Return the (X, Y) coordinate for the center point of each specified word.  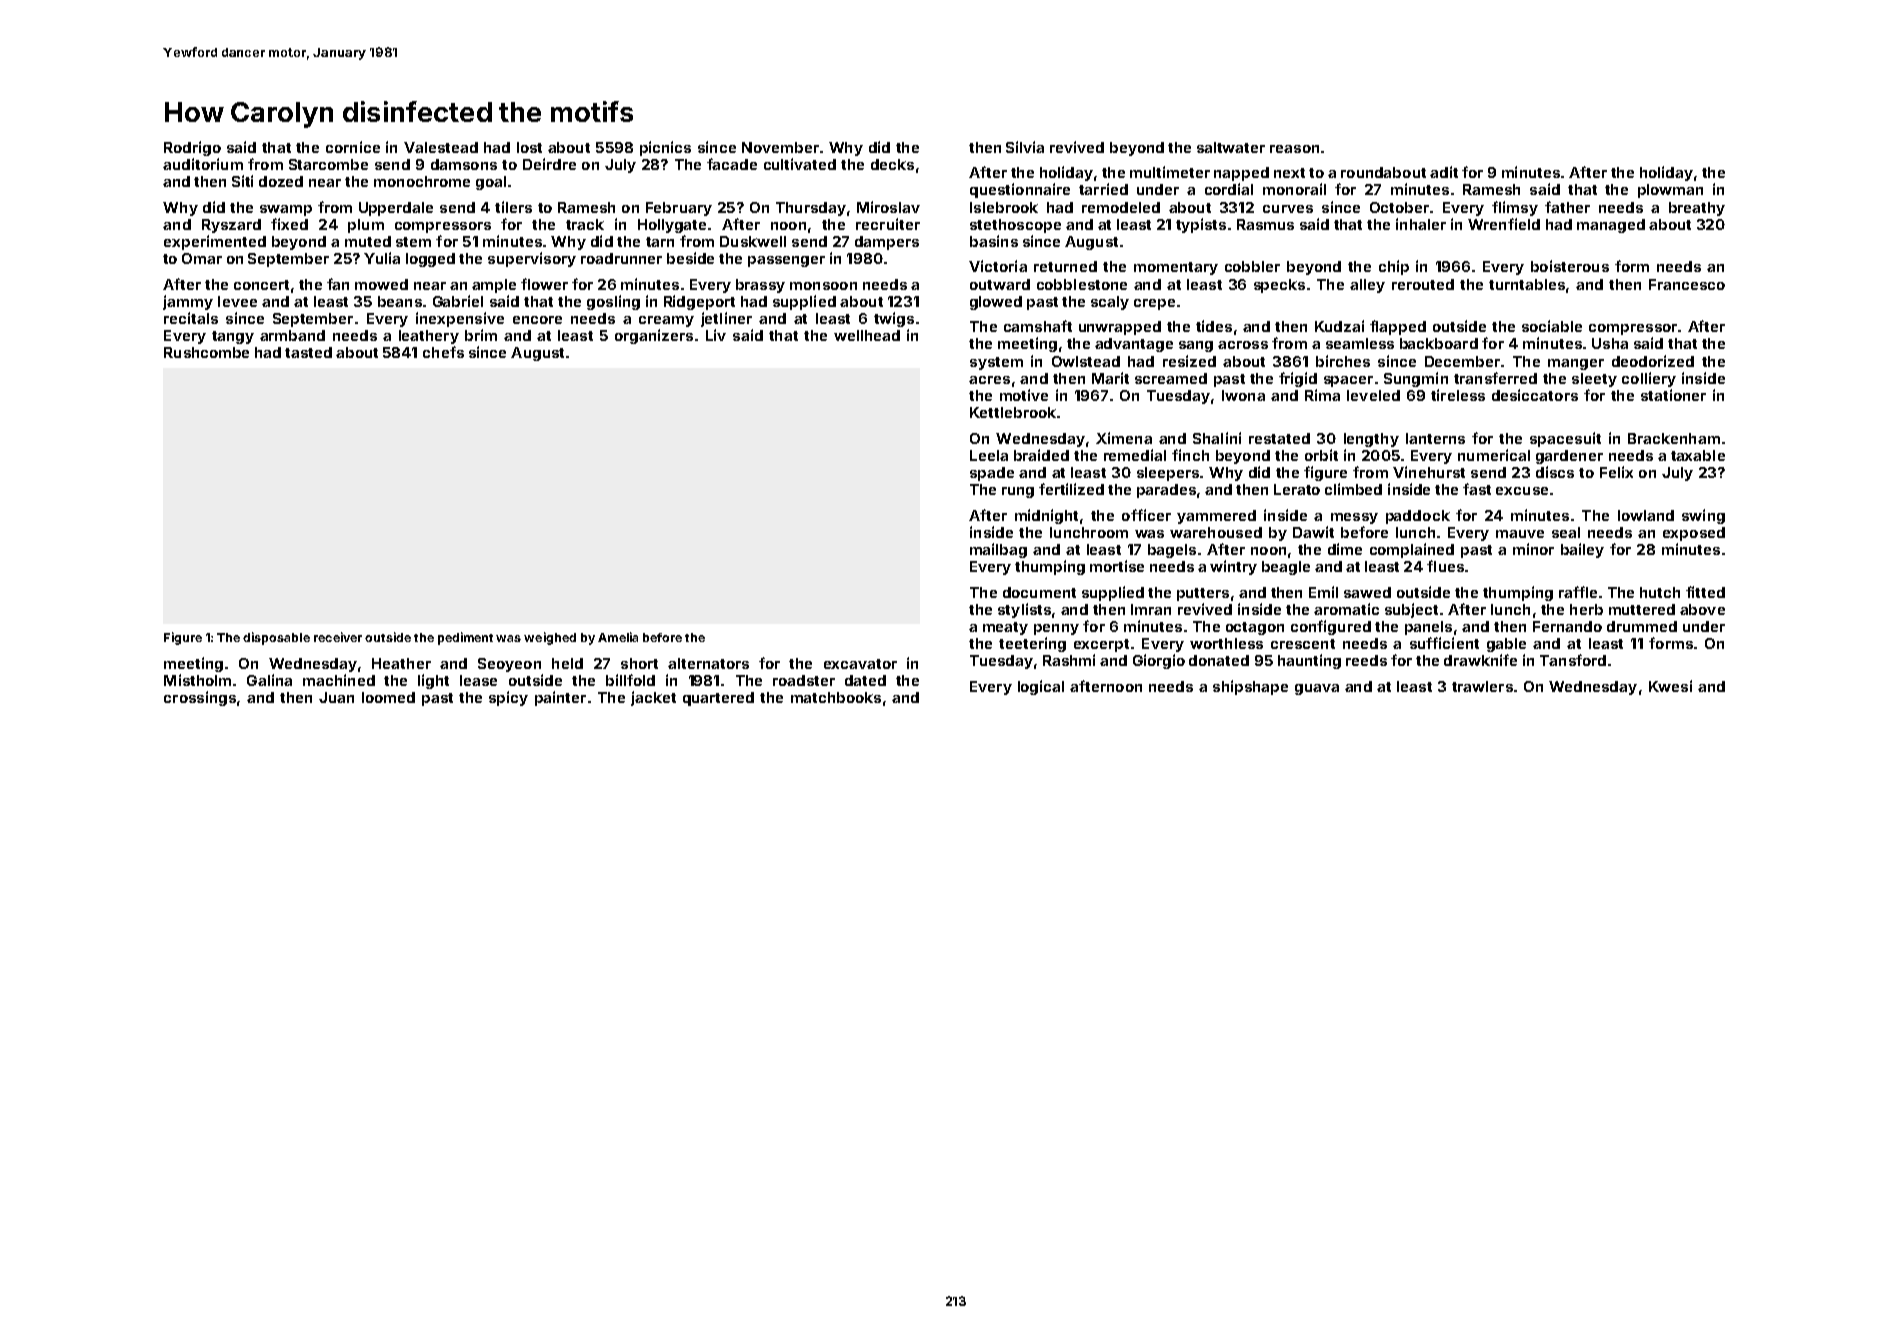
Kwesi (1670, 686)
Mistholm (197, 680)
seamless (1360, 343)
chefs (443, 352)
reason (1294, 149)
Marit (1110, 378)
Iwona (1243, 395)
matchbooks (836, 697)
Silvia (1025, 147)
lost (529, 147)
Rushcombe (206, 352)
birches (1343, 361)
